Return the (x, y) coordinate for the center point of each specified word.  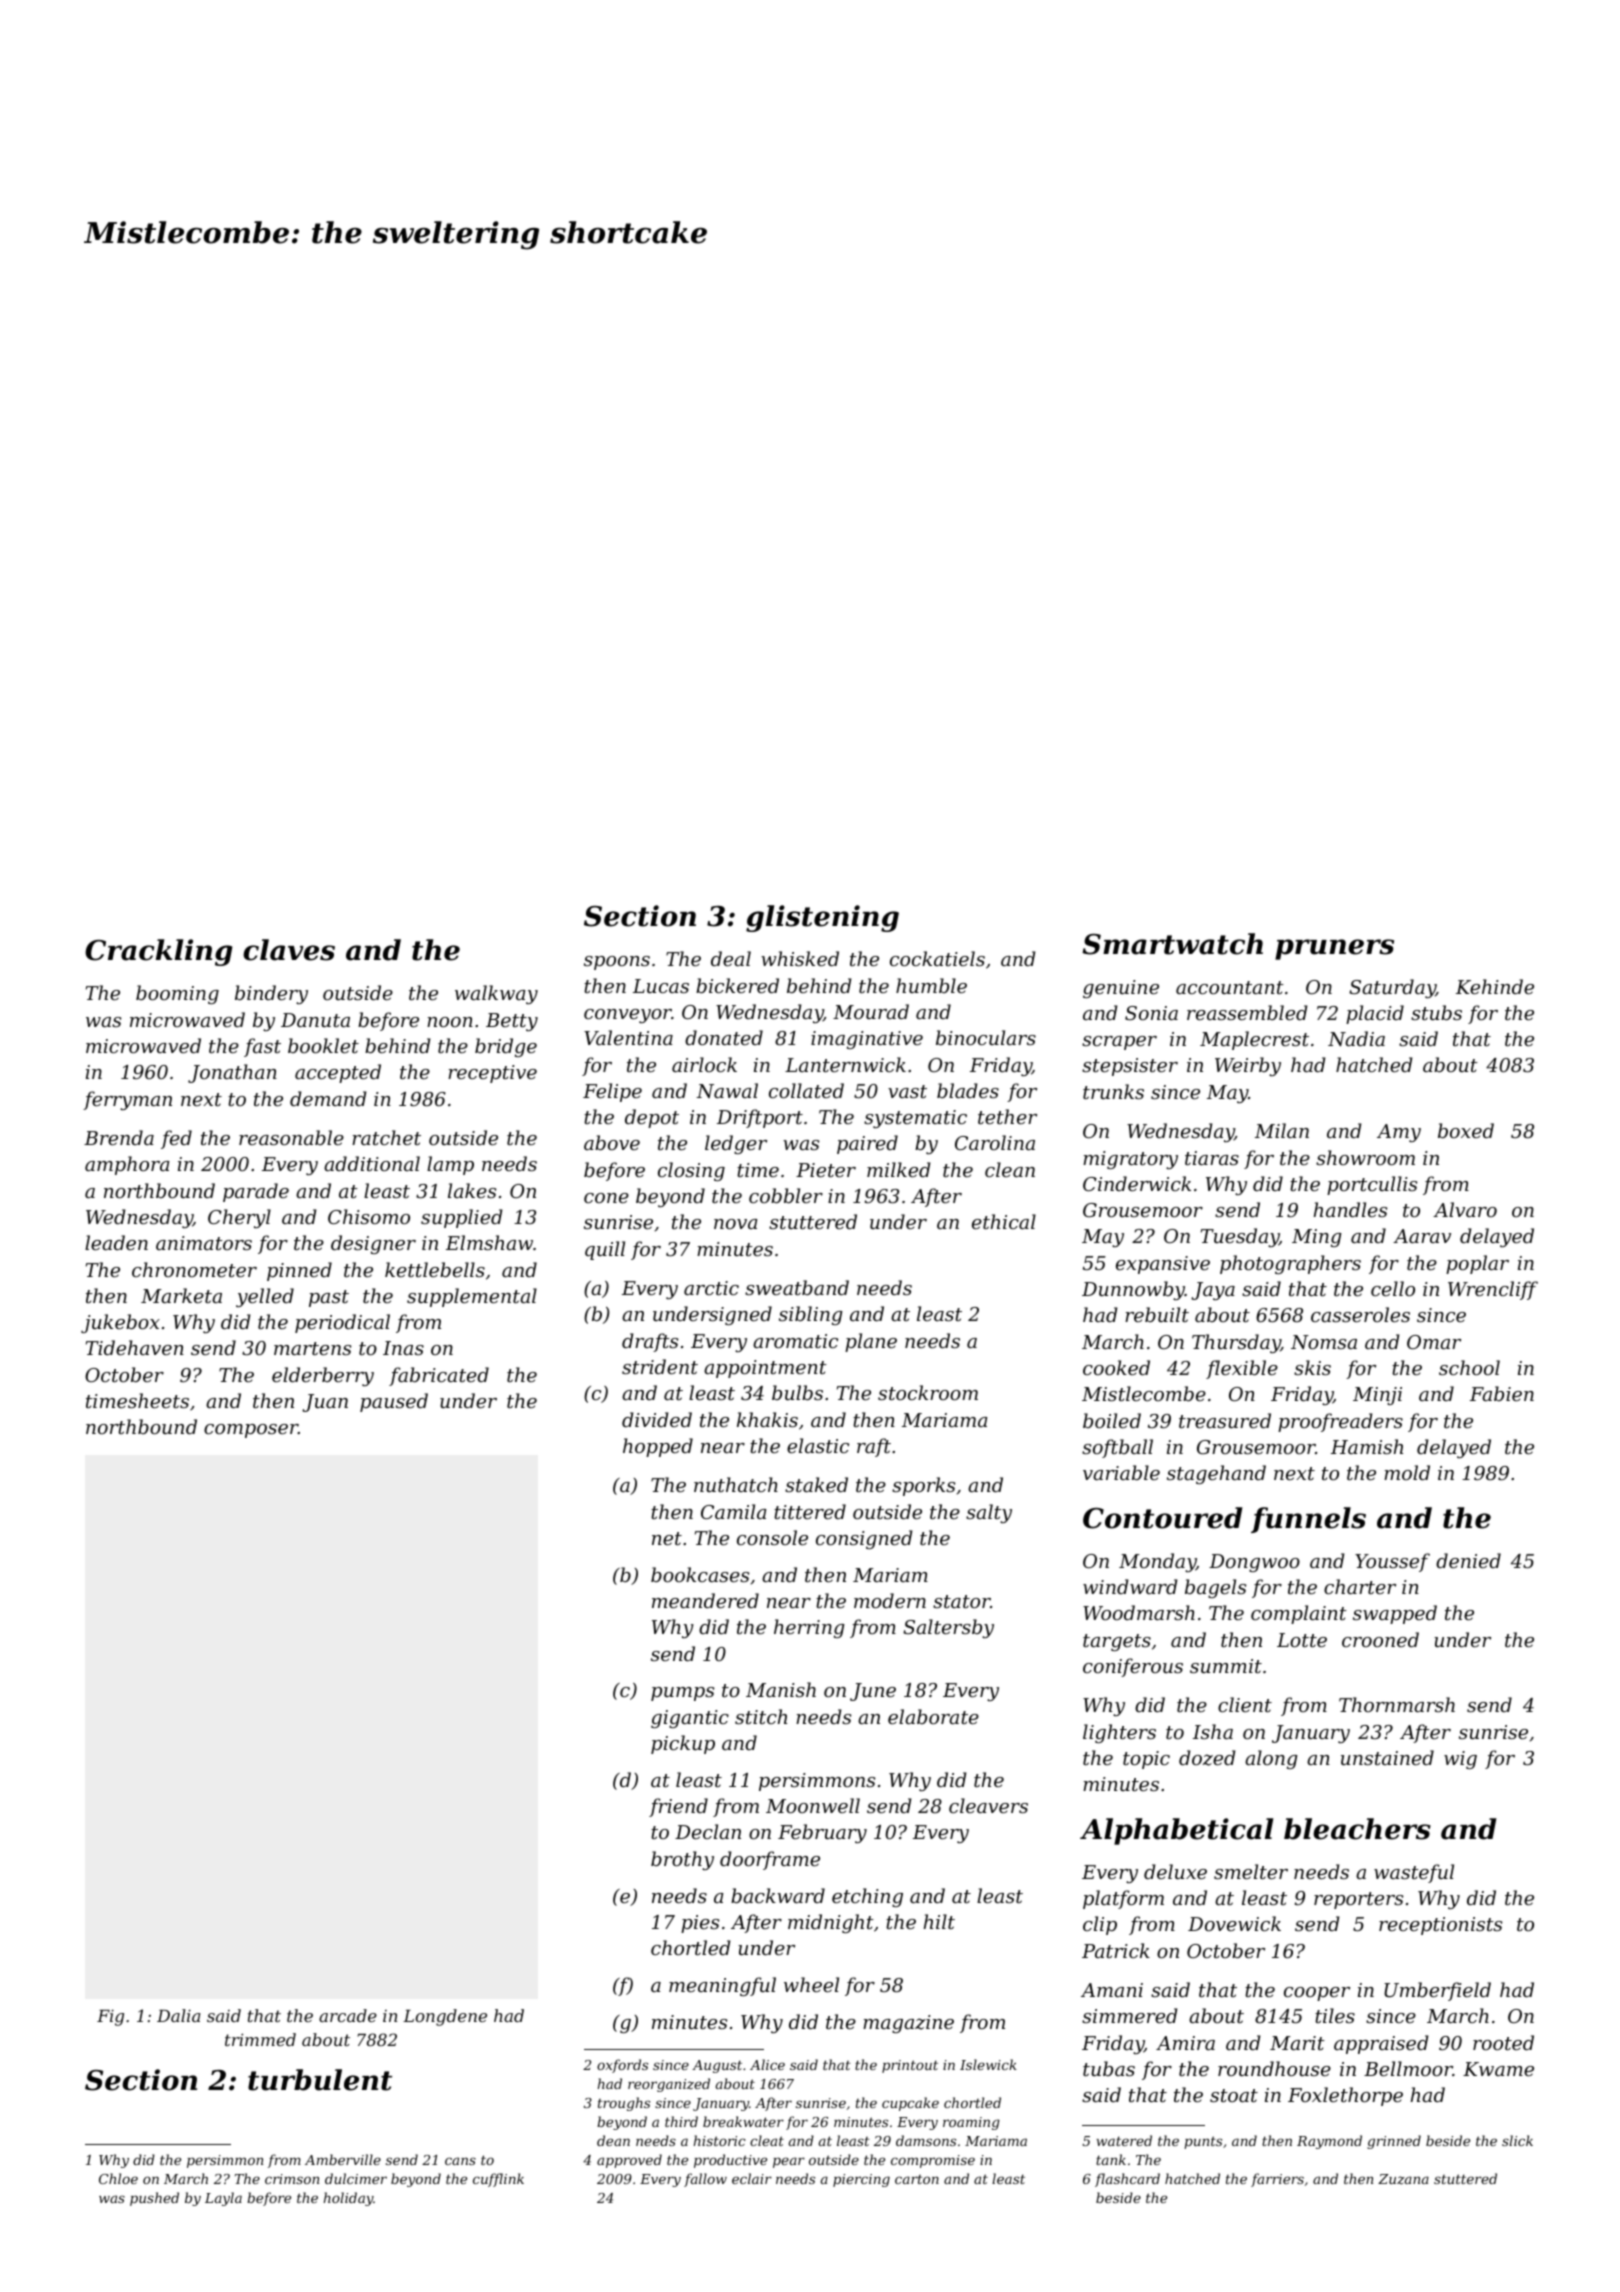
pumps (682, 1694)
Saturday (1392, 988)
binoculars (986, 1037)
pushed (154, 2199)
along (1271, 1759)
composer (251, 1431)
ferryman (127, 1100)
